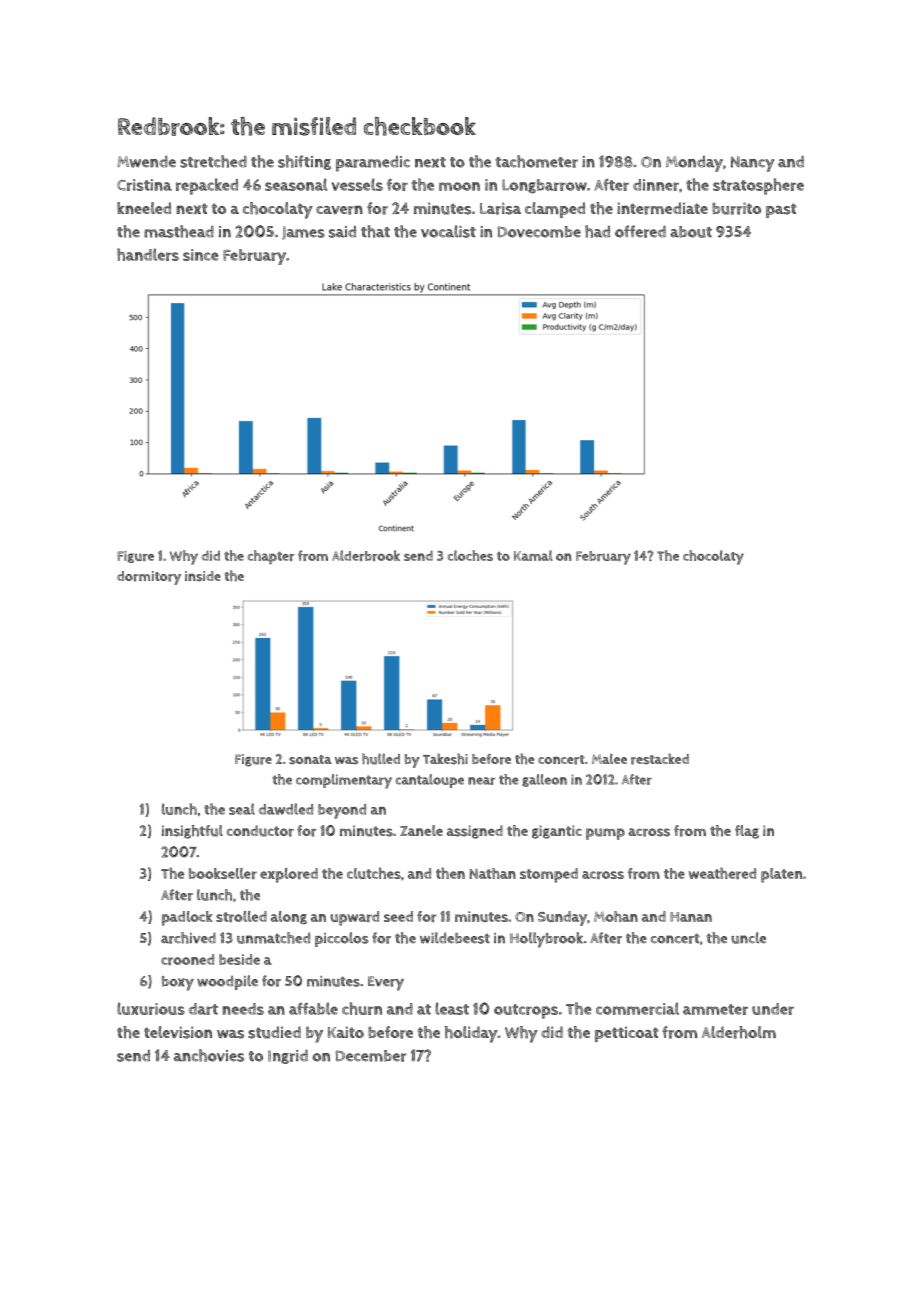  Describe the element at coordinates (536, 161) in the page. I see `tachometer` at that location.
